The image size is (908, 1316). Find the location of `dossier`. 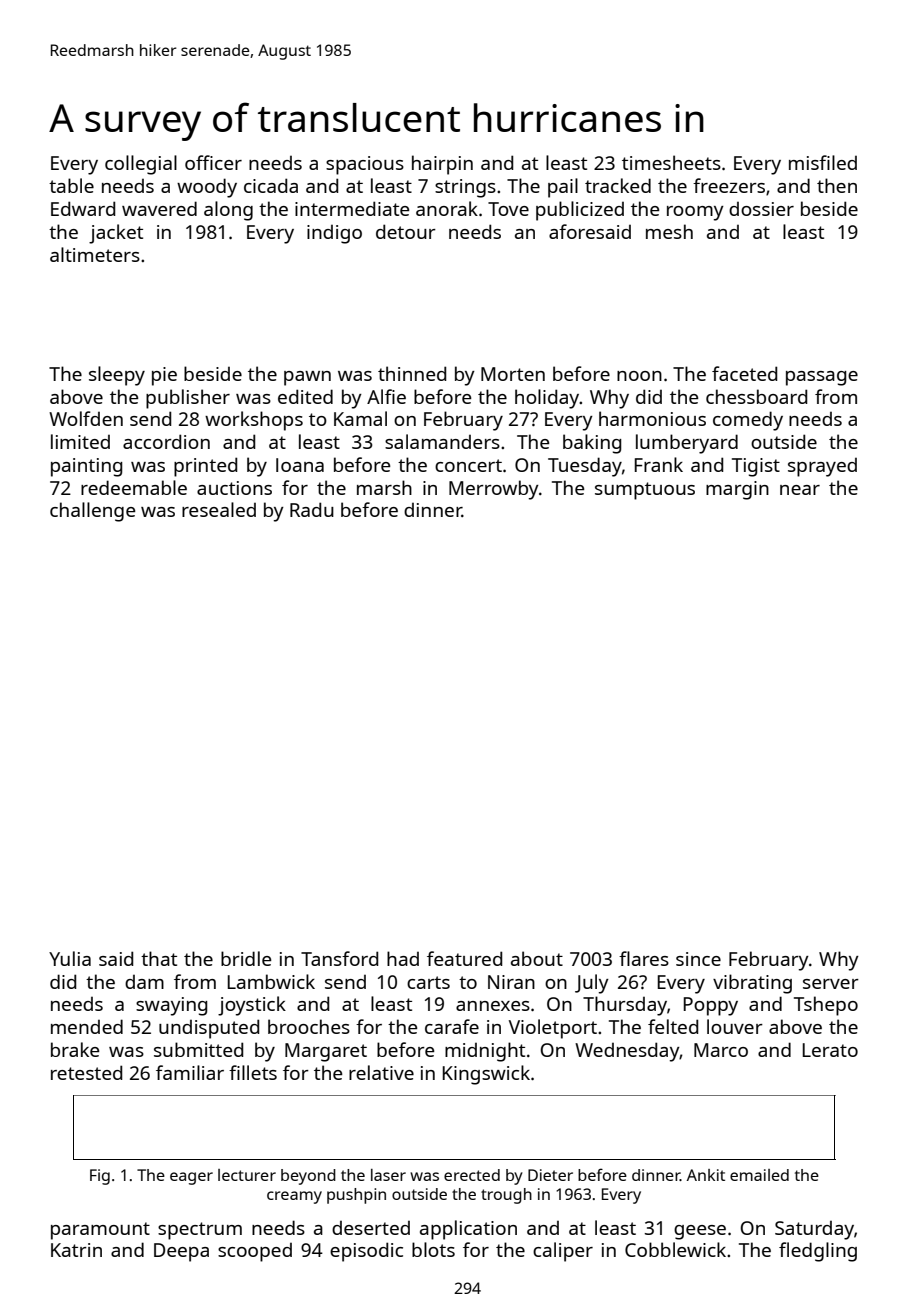

dossier is located at coordinates (761, 209).
